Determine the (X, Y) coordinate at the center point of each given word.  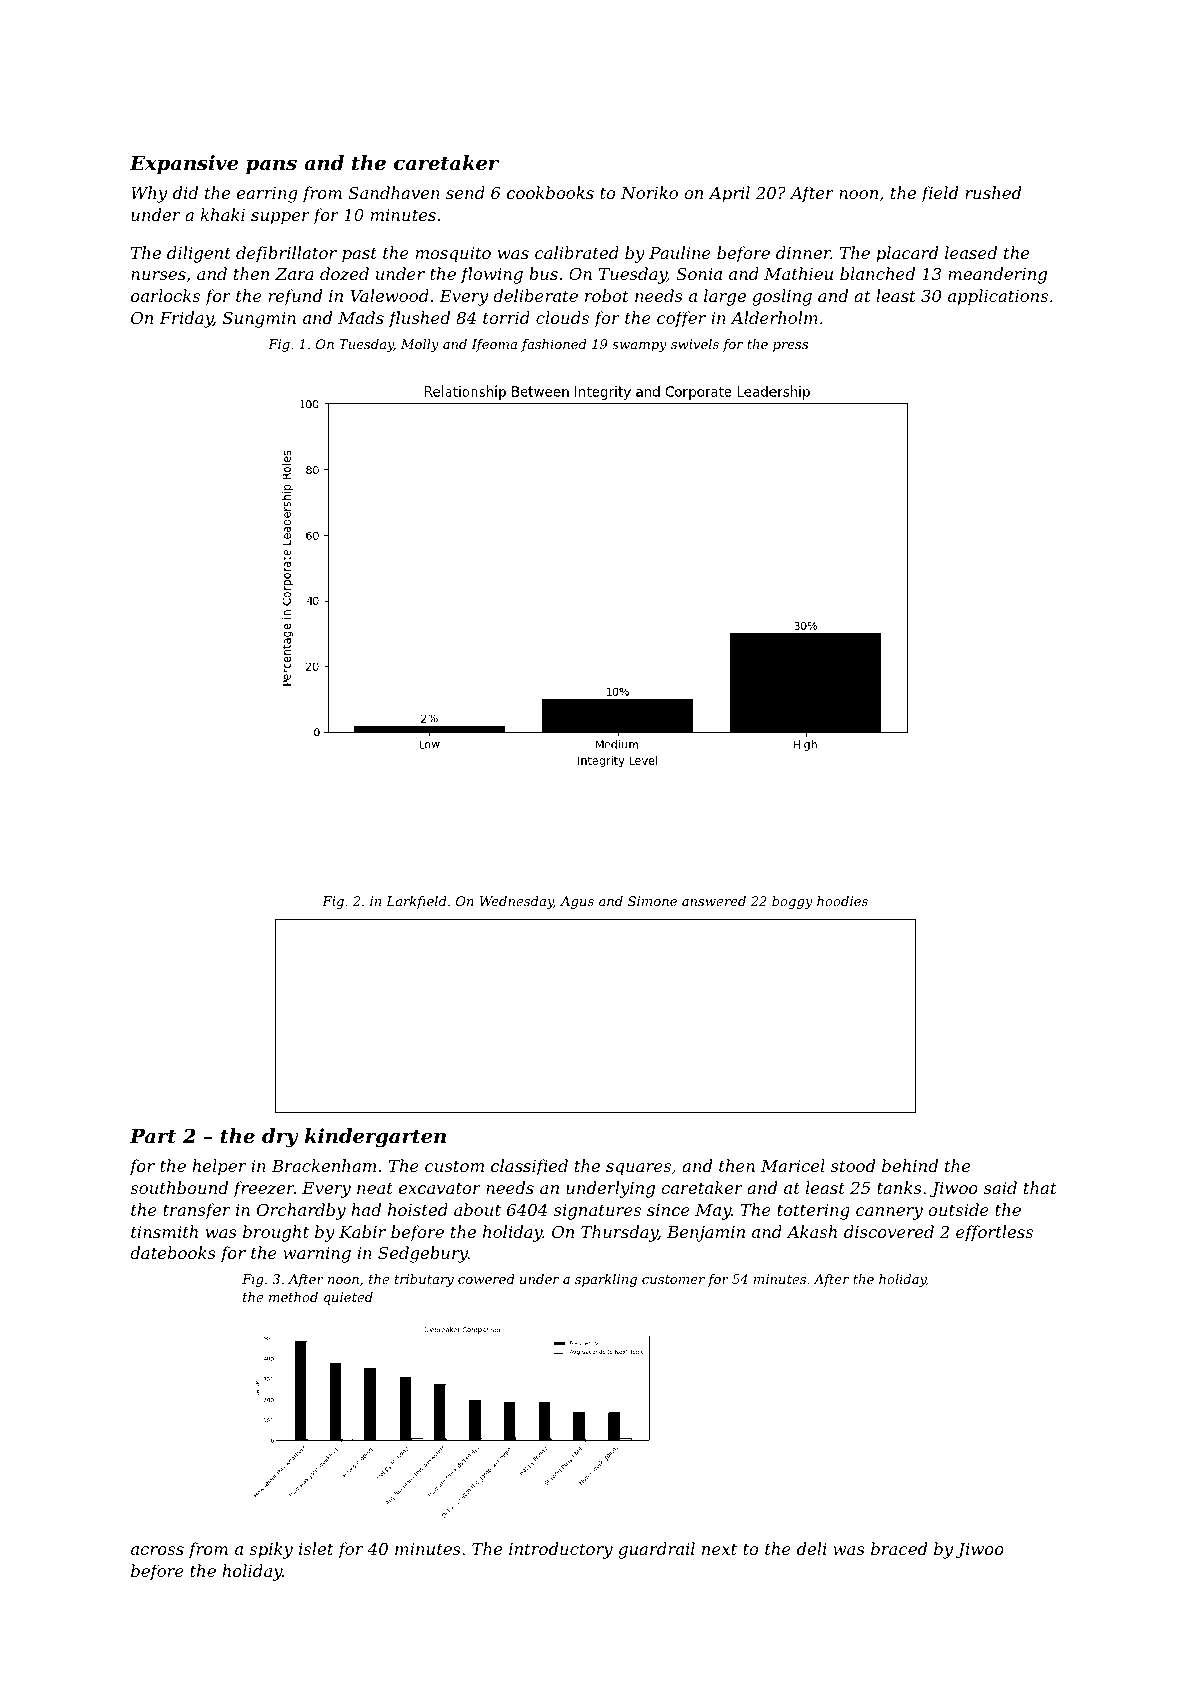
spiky (271, 1550)
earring (267, 195)
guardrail (656, 1550)
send (465, 192)
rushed (993, 192)
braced (899, 1548)
